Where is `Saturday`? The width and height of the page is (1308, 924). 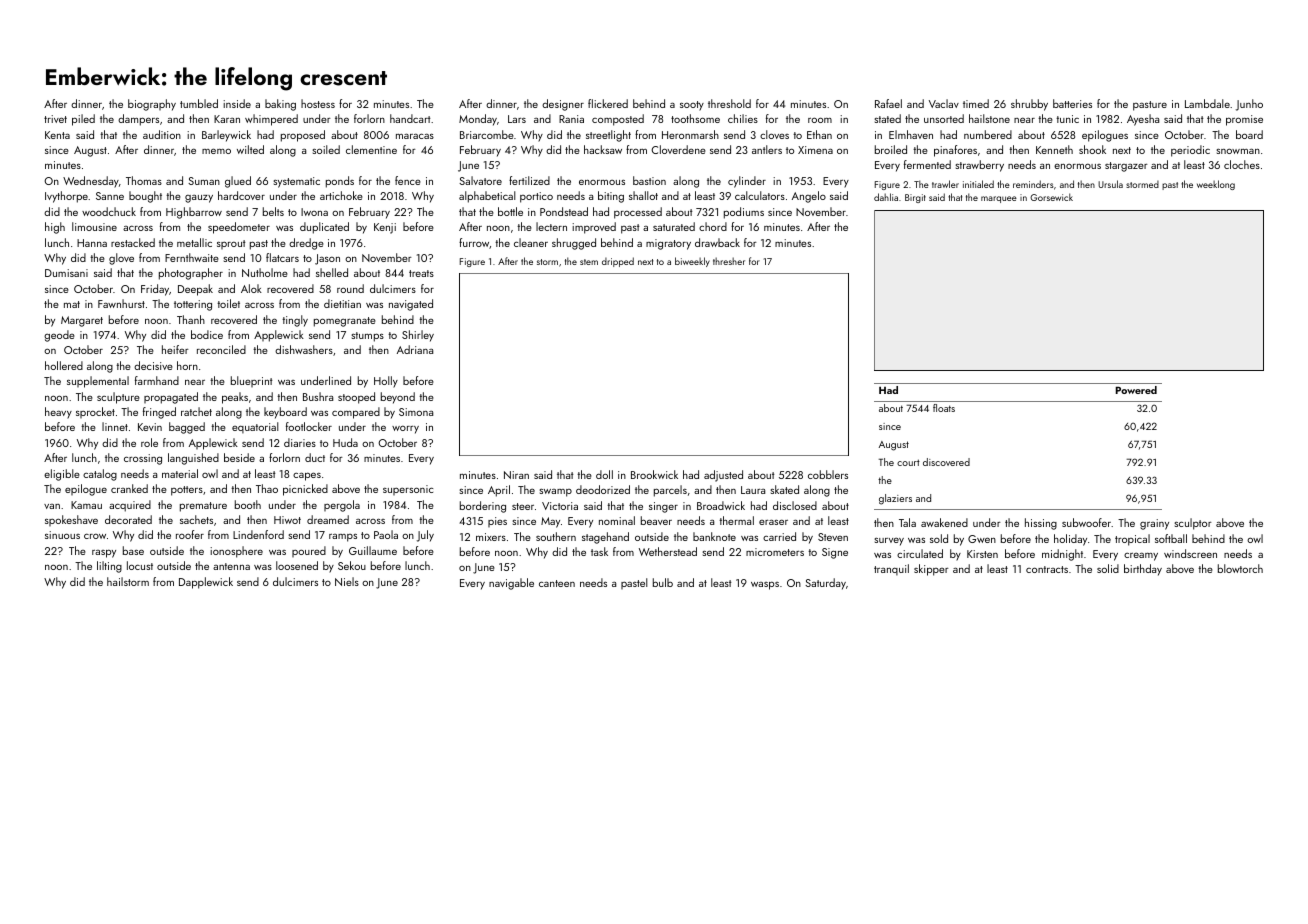 Saturday is located at coordinates (825, 584).
